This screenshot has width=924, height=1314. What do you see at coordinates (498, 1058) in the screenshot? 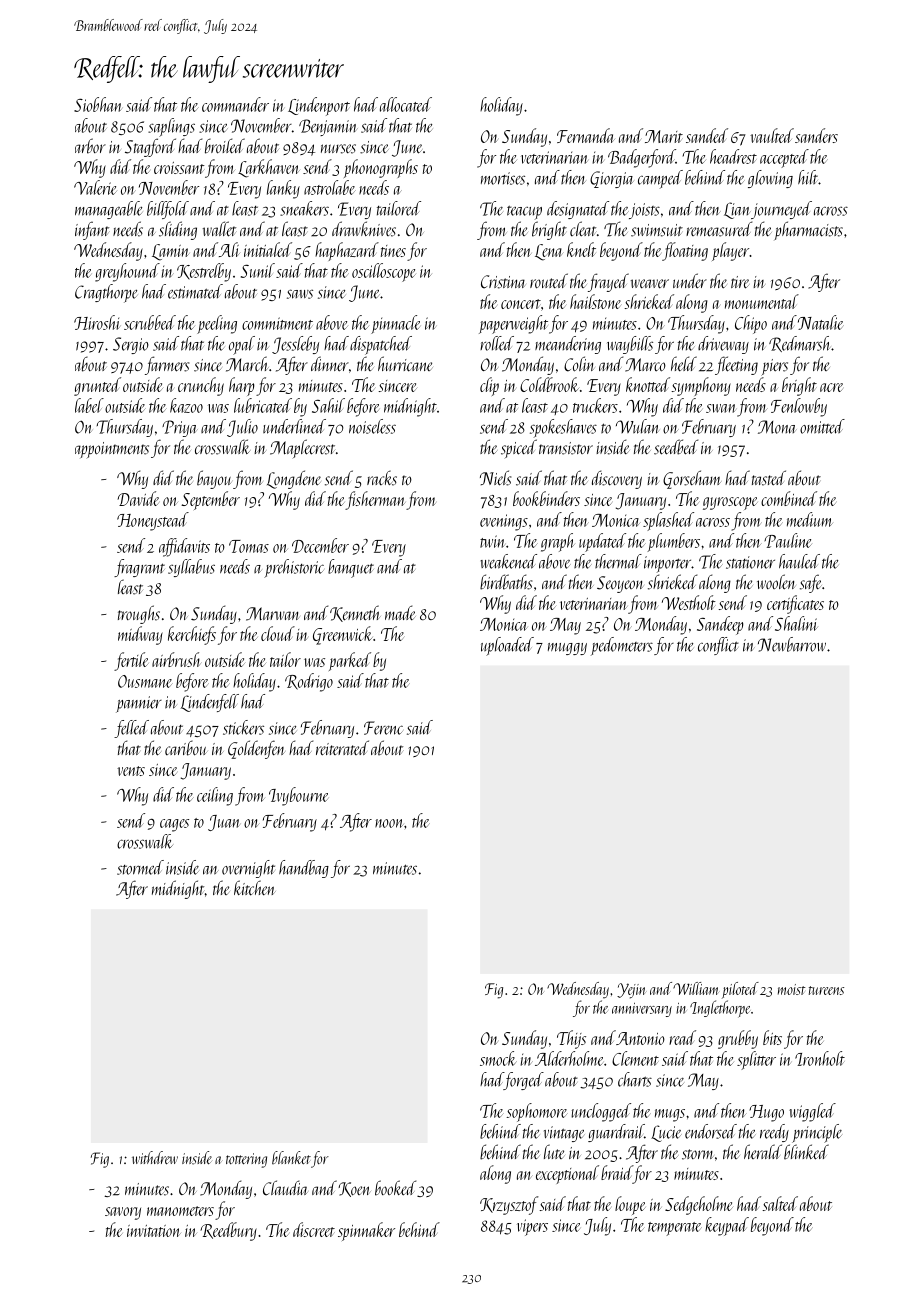
I see `smock` at bounding box center [498, 1058].
